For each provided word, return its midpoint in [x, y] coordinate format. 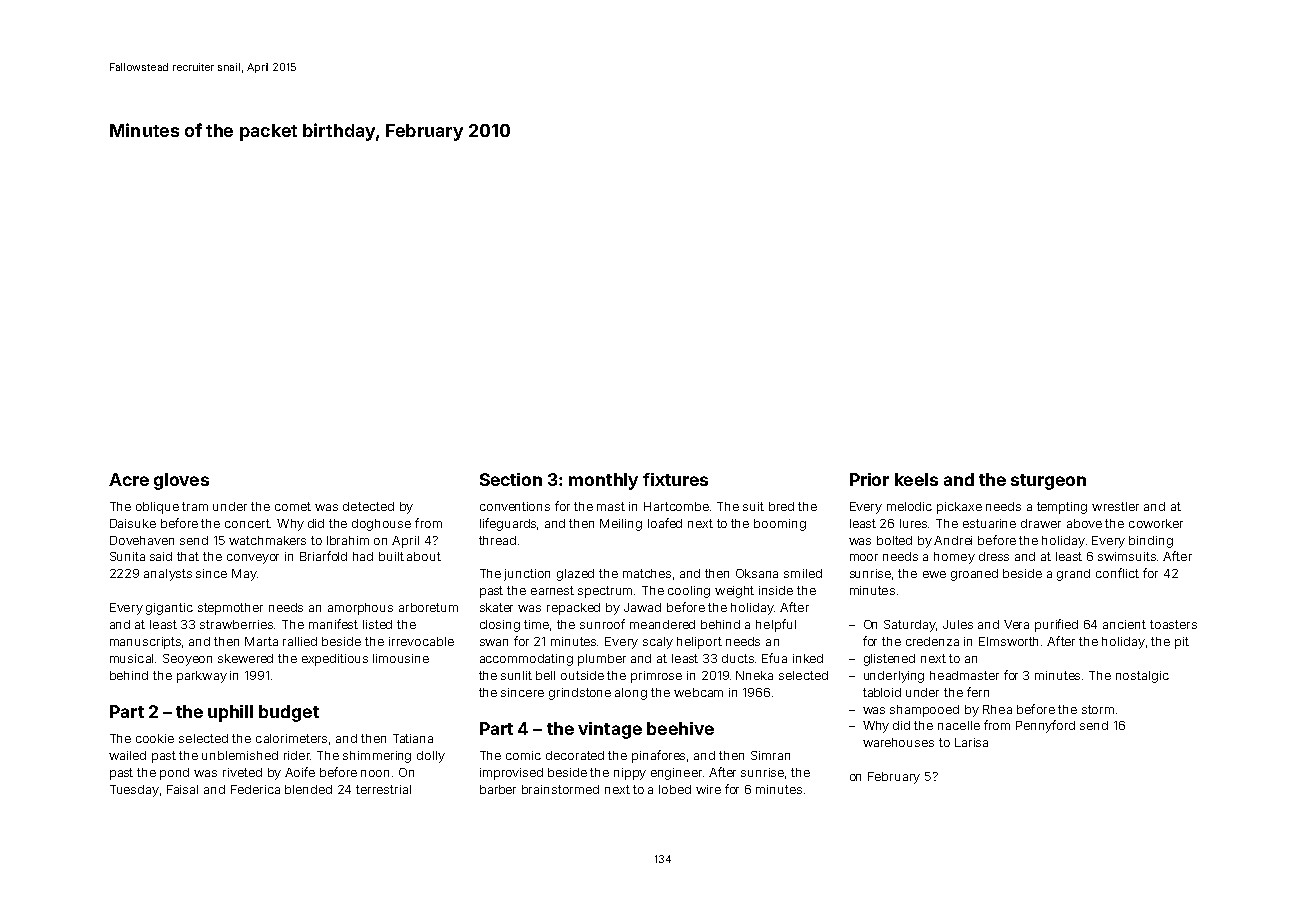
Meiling [621, 525]
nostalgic [1142, 677]
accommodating [526, 660]
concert [247, 523]
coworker [1156, 523]
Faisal [182, 789]
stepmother [230, 609]
